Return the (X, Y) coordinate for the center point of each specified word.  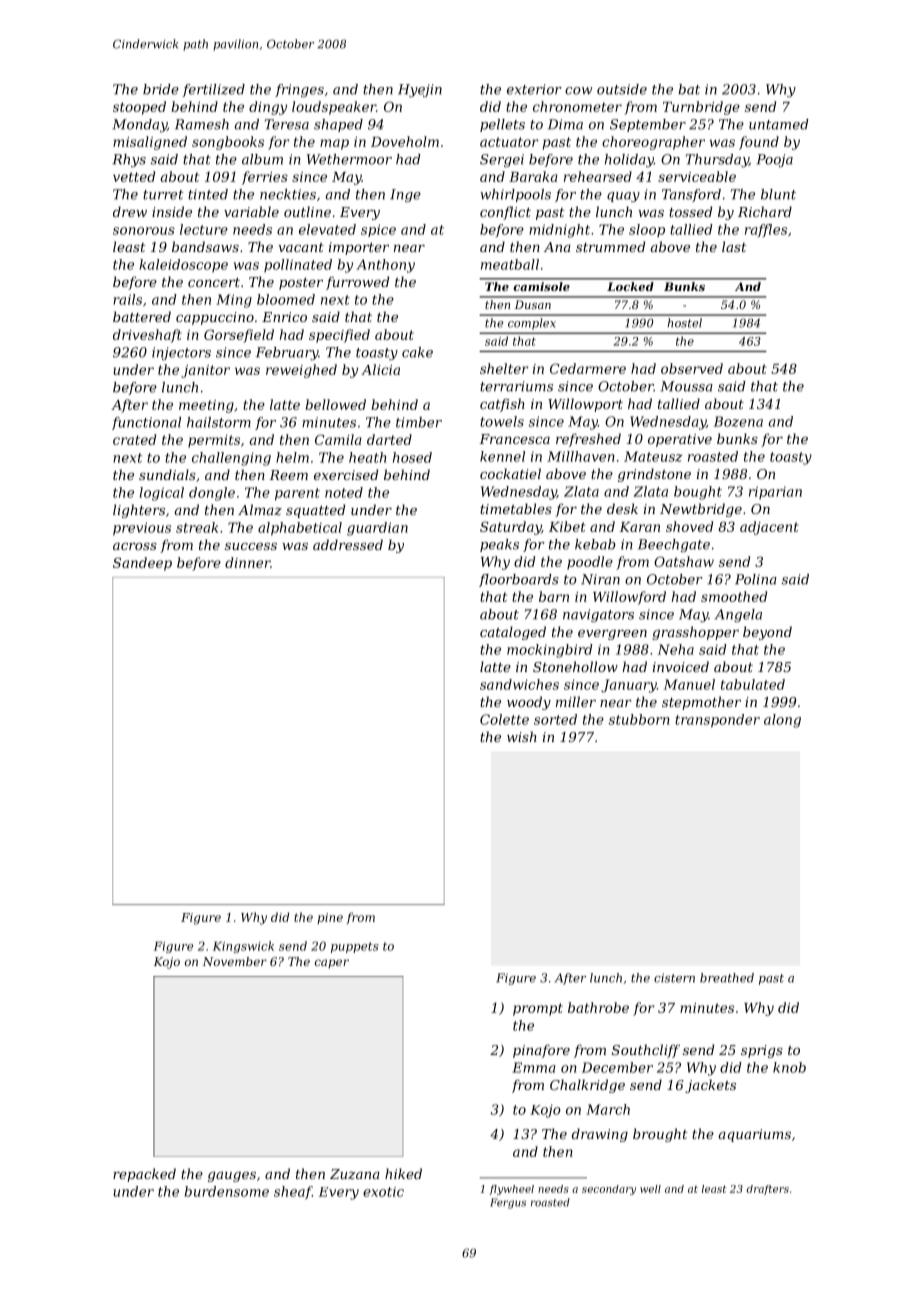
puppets (355, 947)
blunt (778, 194)
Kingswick (243, 947)
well (650, 1189)
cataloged (513, 633)
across (135, 546)
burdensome (227, 1191)
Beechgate (674, 545)
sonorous (144, 231)
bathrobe (598, 1007)
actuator (509, 142)
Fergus (508, 1203)
